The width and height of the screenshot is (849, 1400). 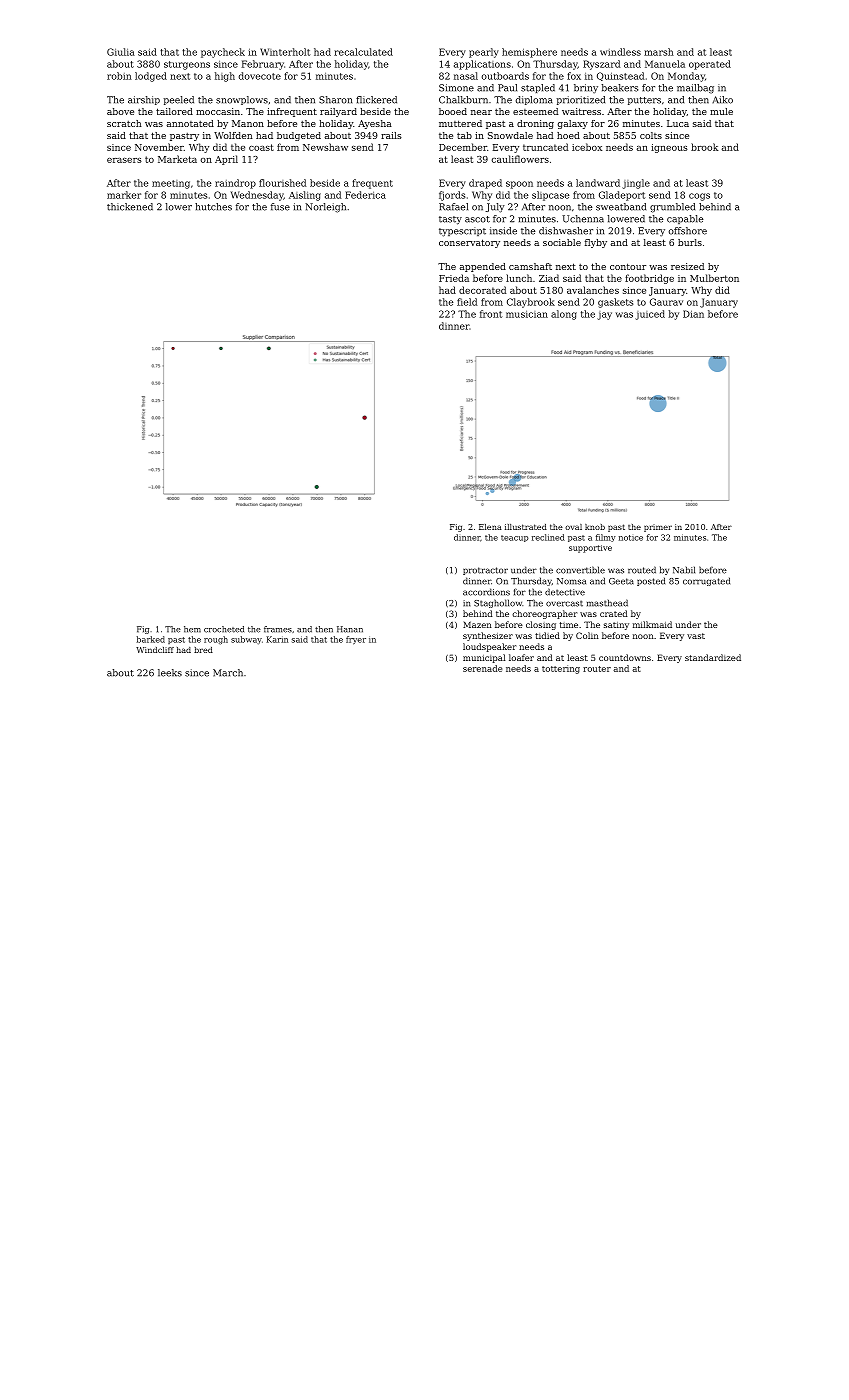 What do you see at coordinates (464, 135) in the screenshot?
I see `tab` at bounding box center [464, 135].
